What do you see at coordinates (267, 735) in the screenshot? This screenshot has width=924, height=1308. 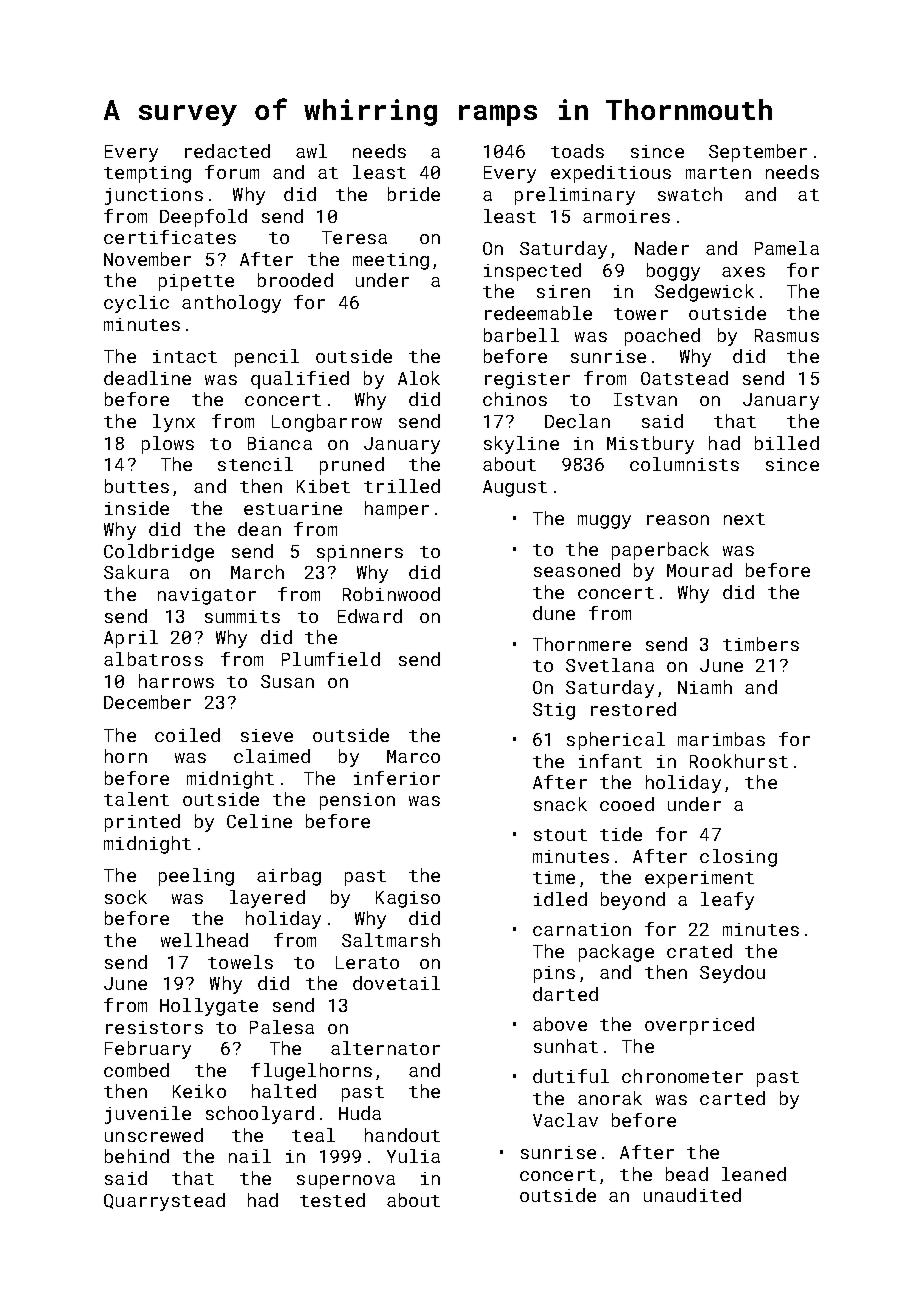 I see `sieve` at bounding box center [267, 735].
